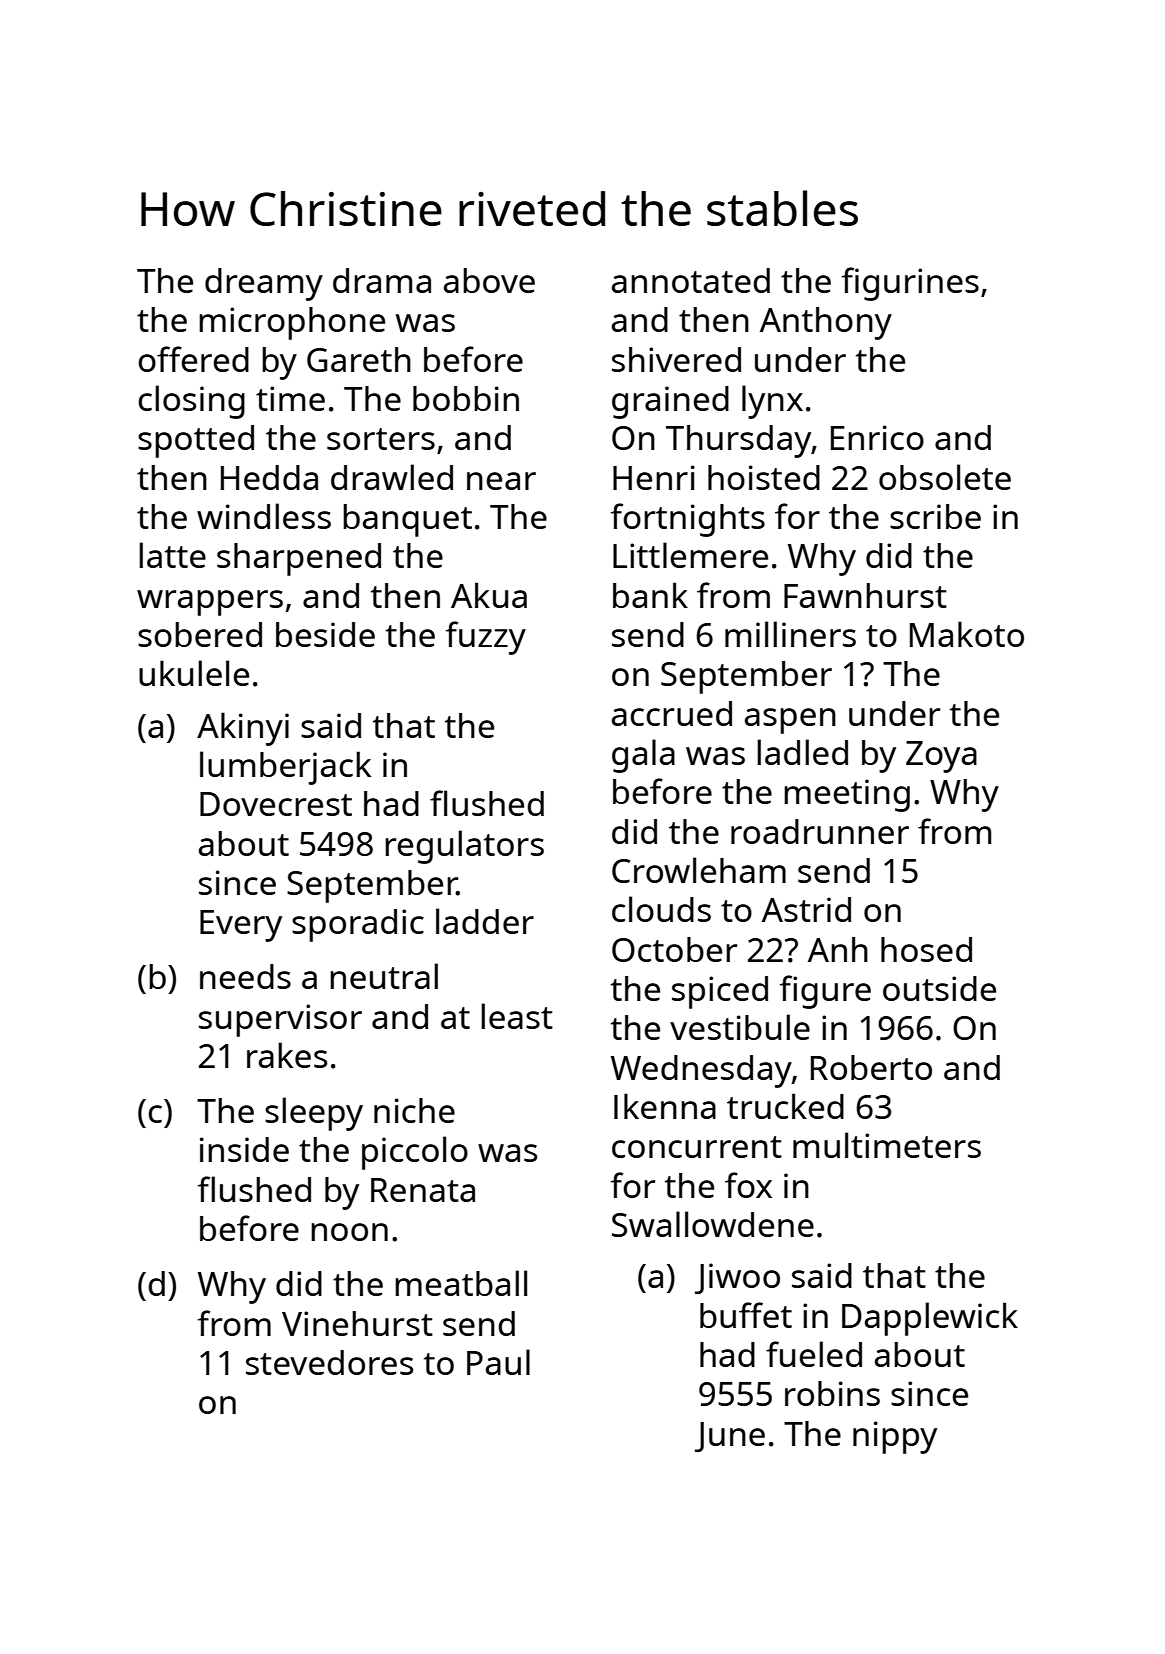  I want to click on outside, so click(939, 988).
